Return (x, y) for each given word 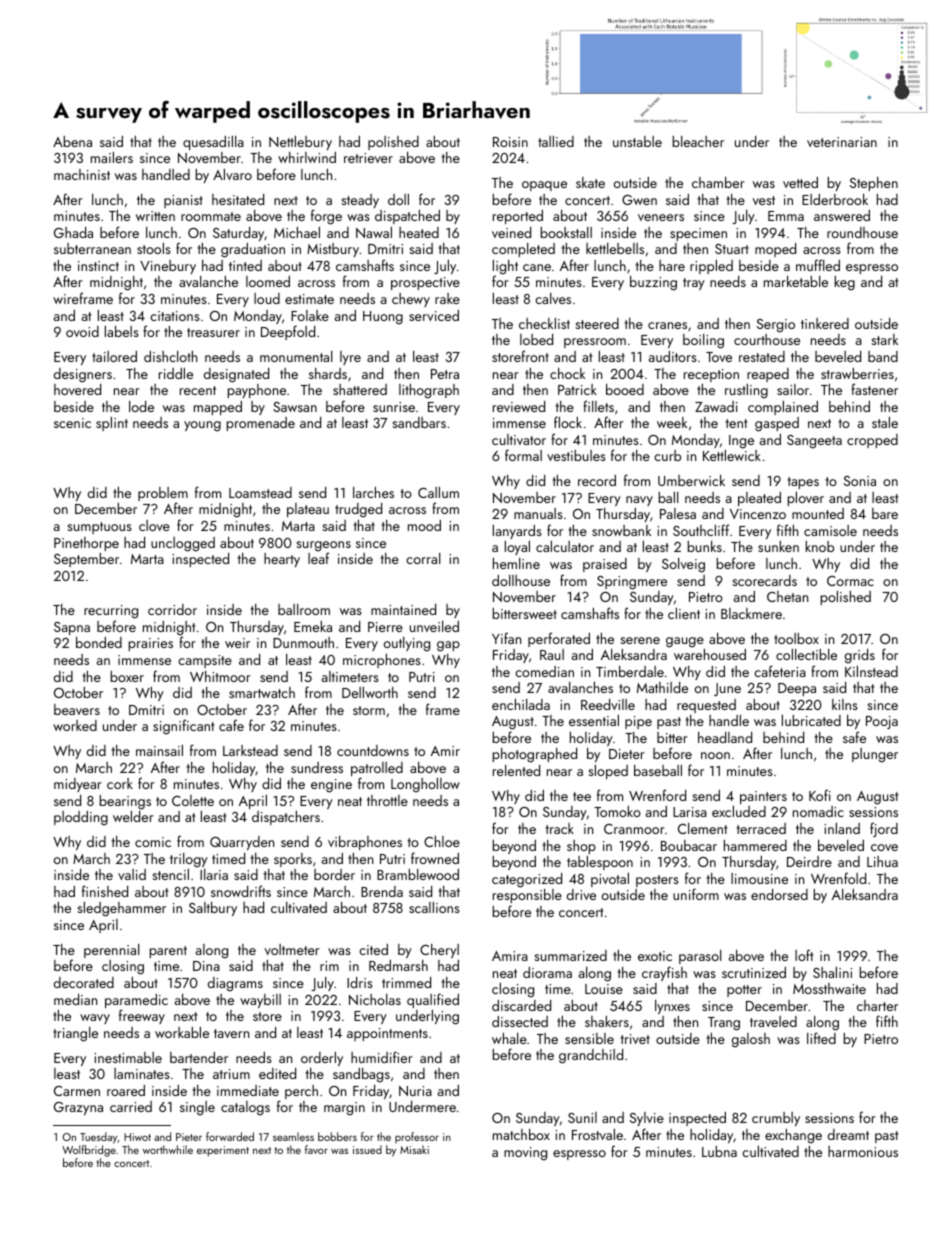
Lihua (882, 861)
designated (236, 375)
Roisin (510, 142)
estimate (309, 299)
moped (775, 250)
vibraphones (365, 843)
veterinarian (842, 142)
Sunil (582, 1117)
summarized (570, 955)
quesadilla (213, 143)
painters (763, 797)
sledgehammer (121, 909)
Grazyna (78, 1108)
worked (75, 725)
